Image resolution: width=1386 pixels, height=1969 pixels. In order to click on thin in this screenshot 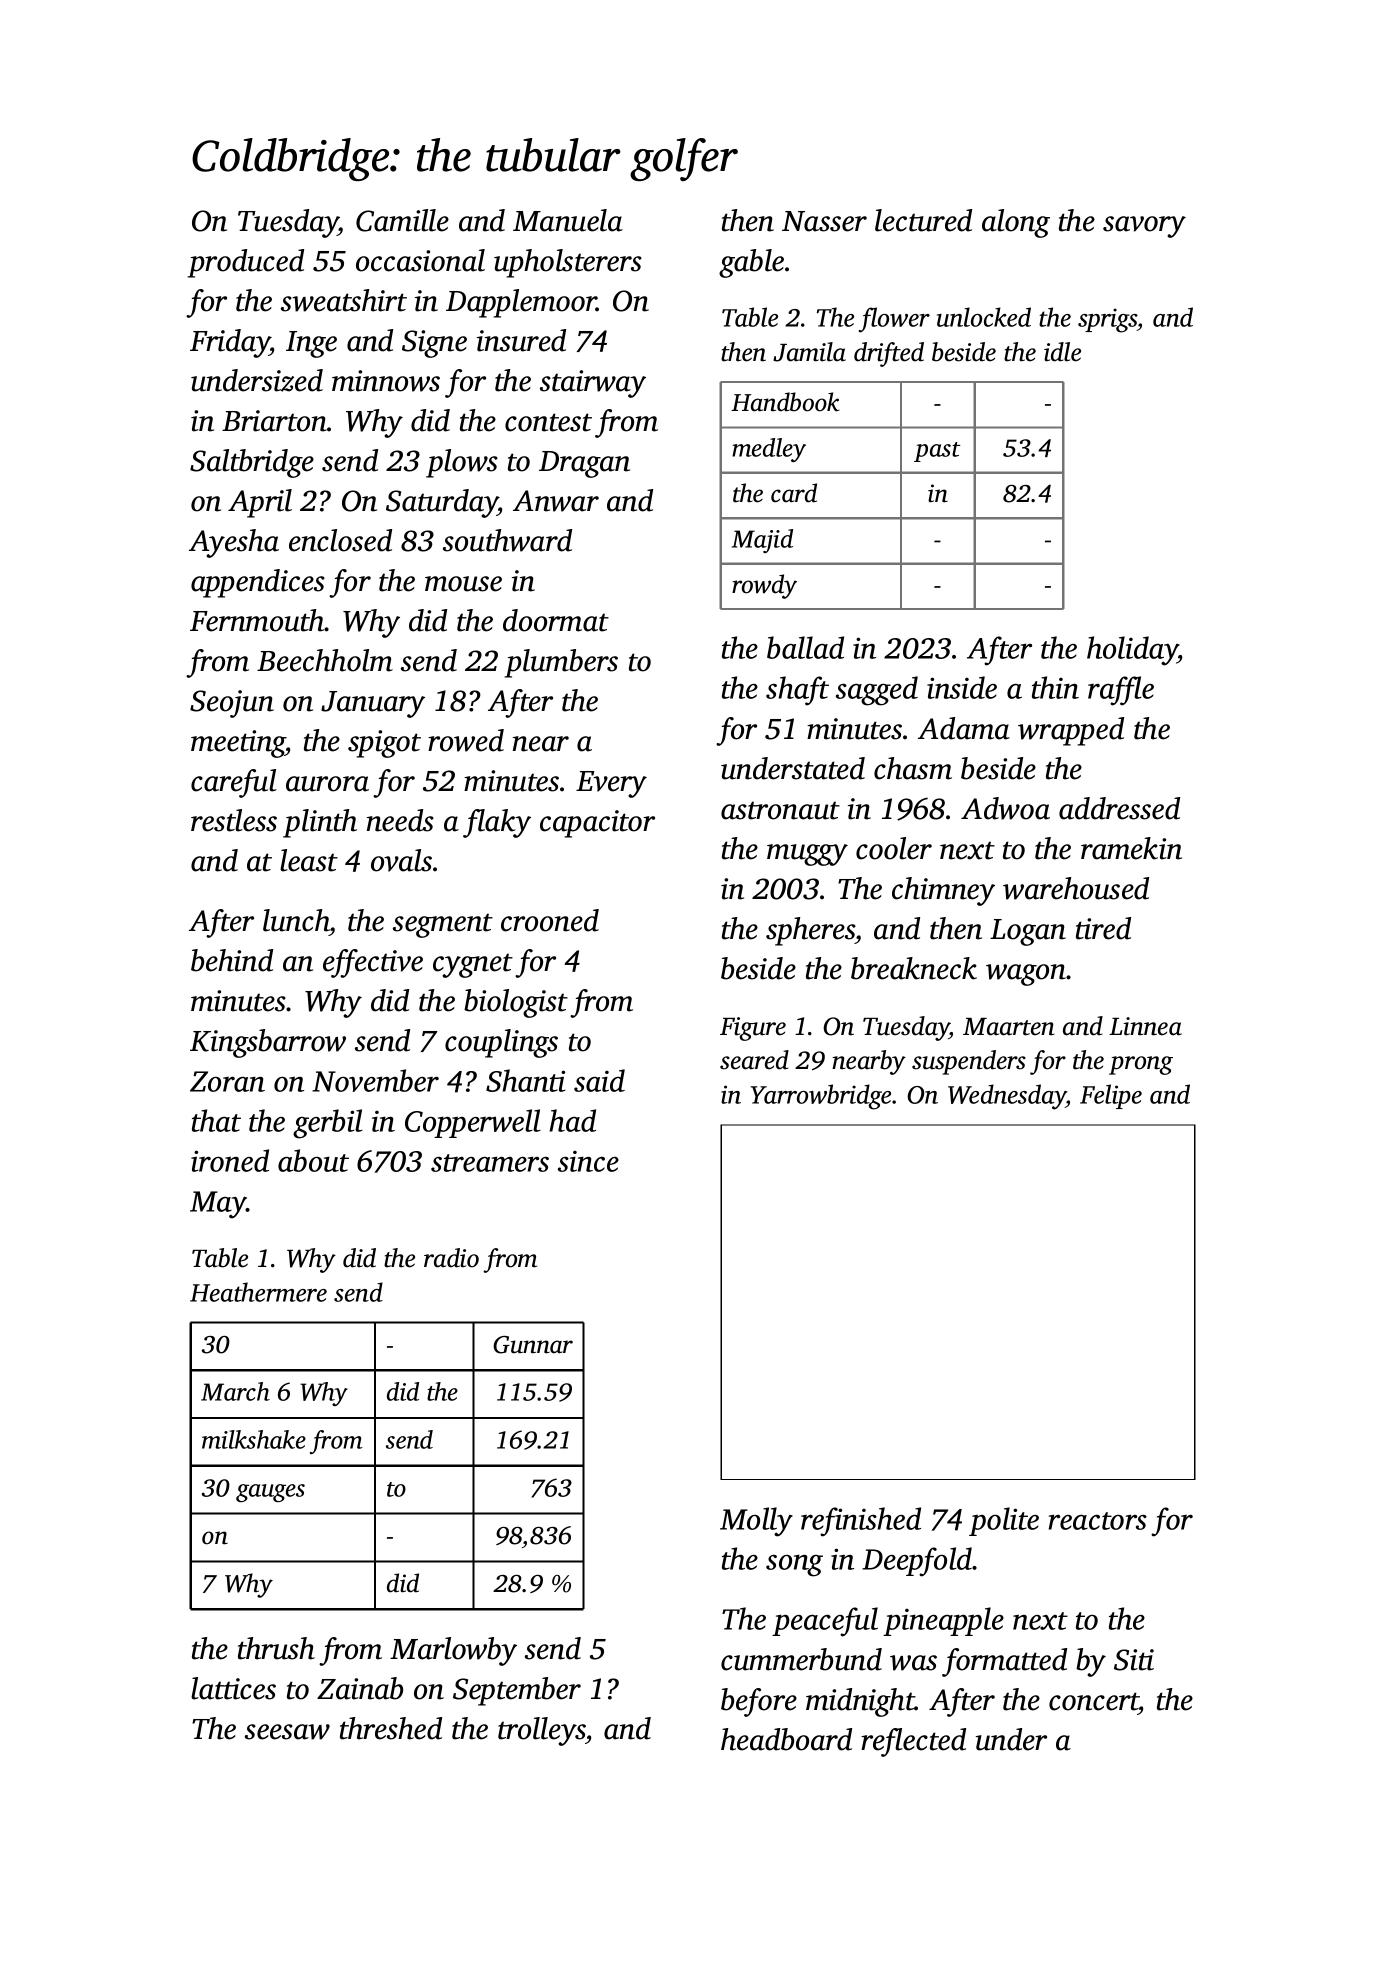, I will do `click(1055, 687)`.
